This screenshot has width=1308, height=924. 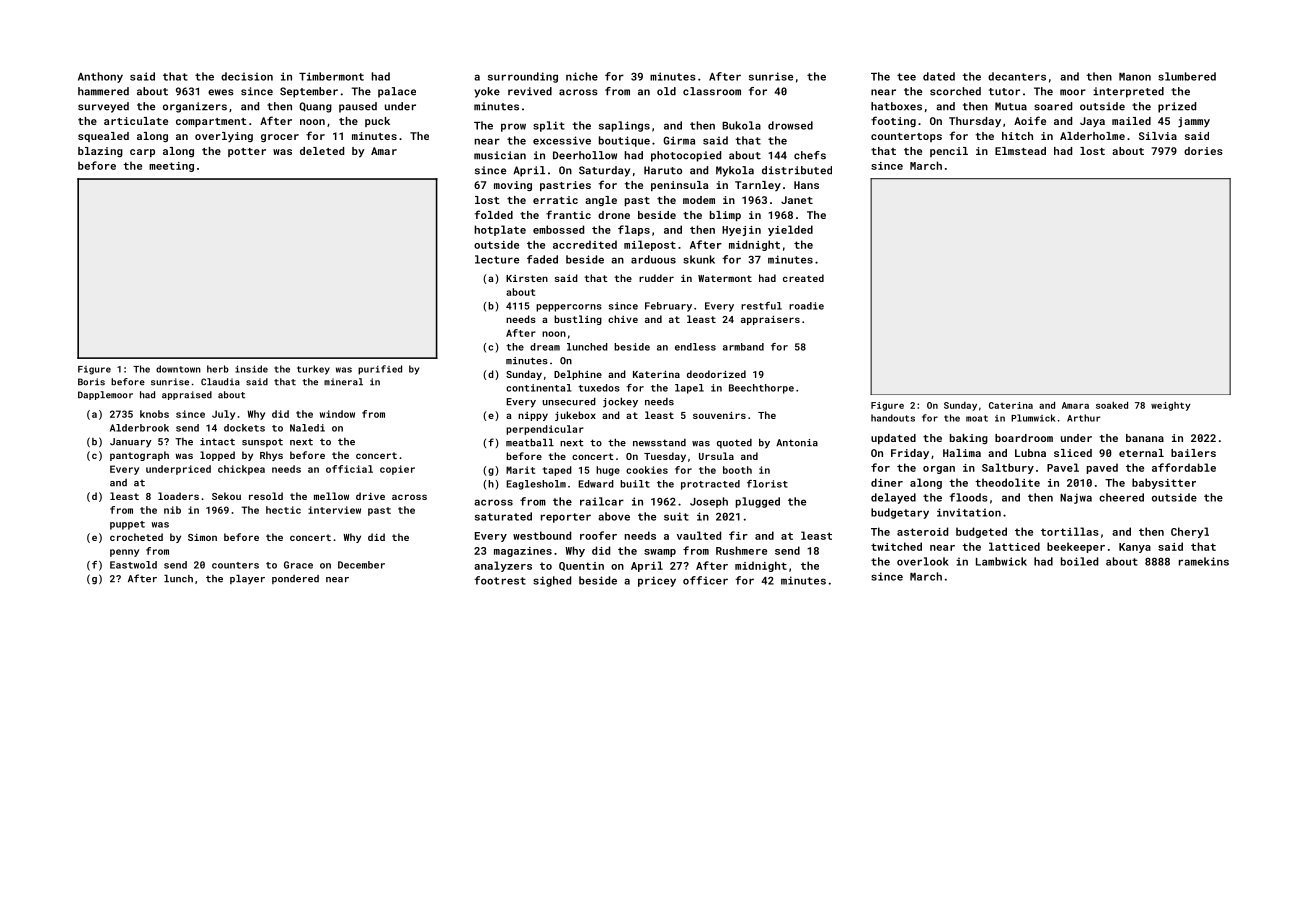 What do you see at coordinates (699, 200) in the screenshot?
I see `modem` at bounding box center [699, 200].
